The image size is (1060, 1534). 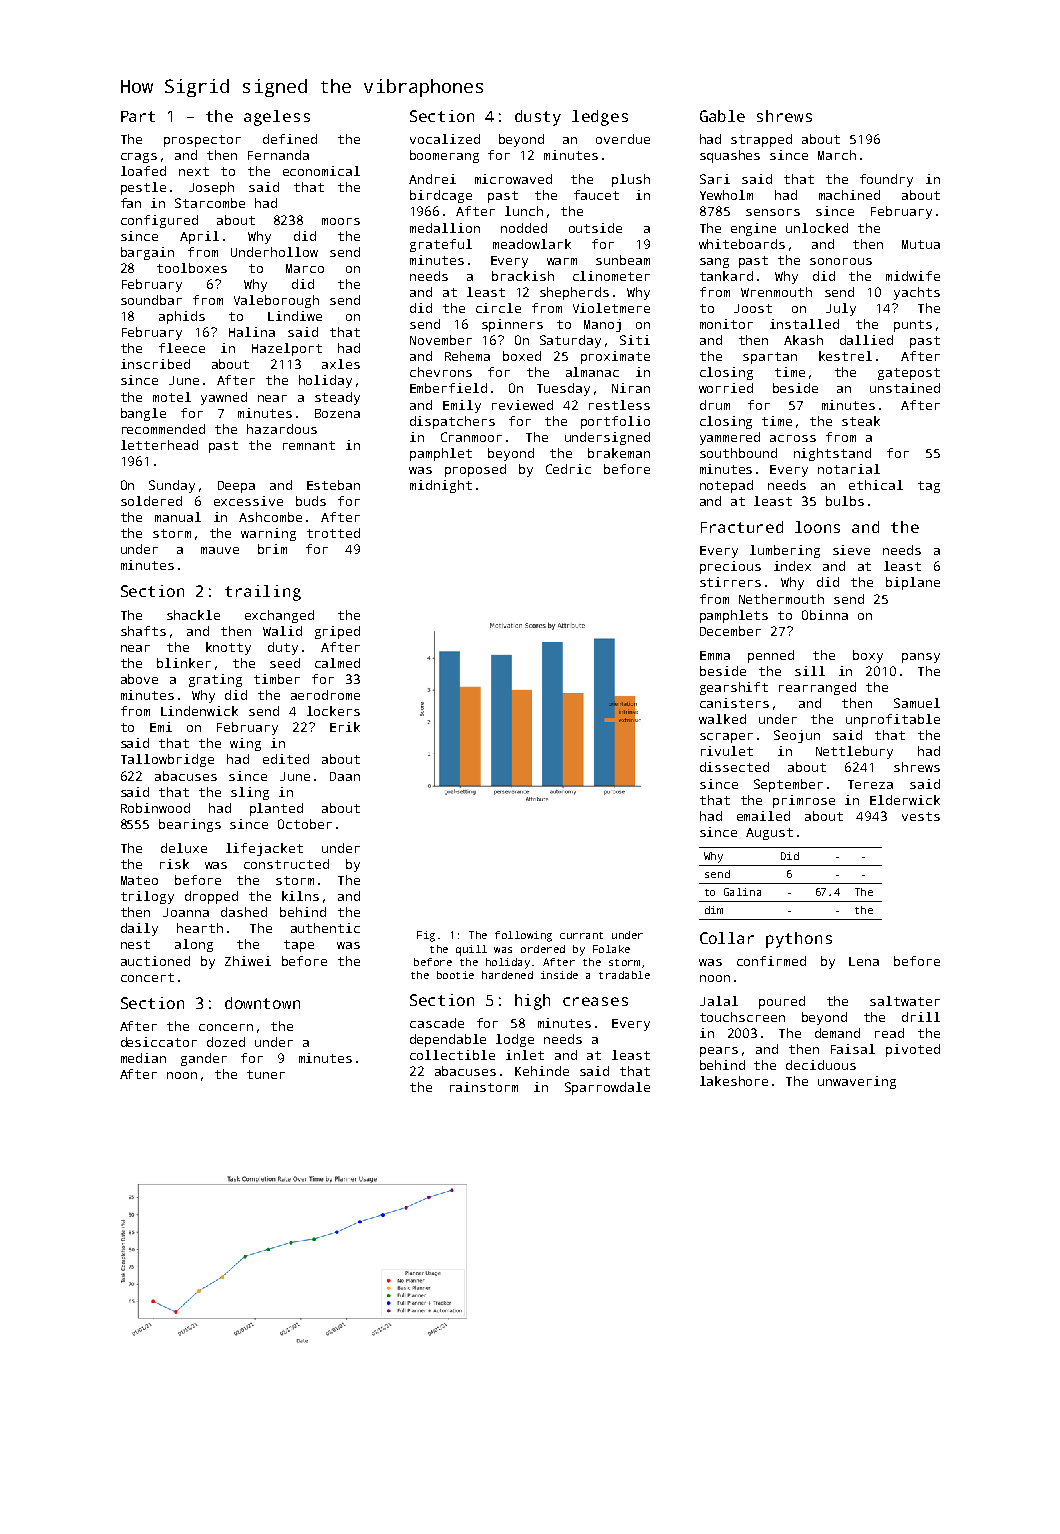 What do you see at coordinates (226, 1027) in the screenshot?
I see `concern` at bounding box center [226, 1027].
